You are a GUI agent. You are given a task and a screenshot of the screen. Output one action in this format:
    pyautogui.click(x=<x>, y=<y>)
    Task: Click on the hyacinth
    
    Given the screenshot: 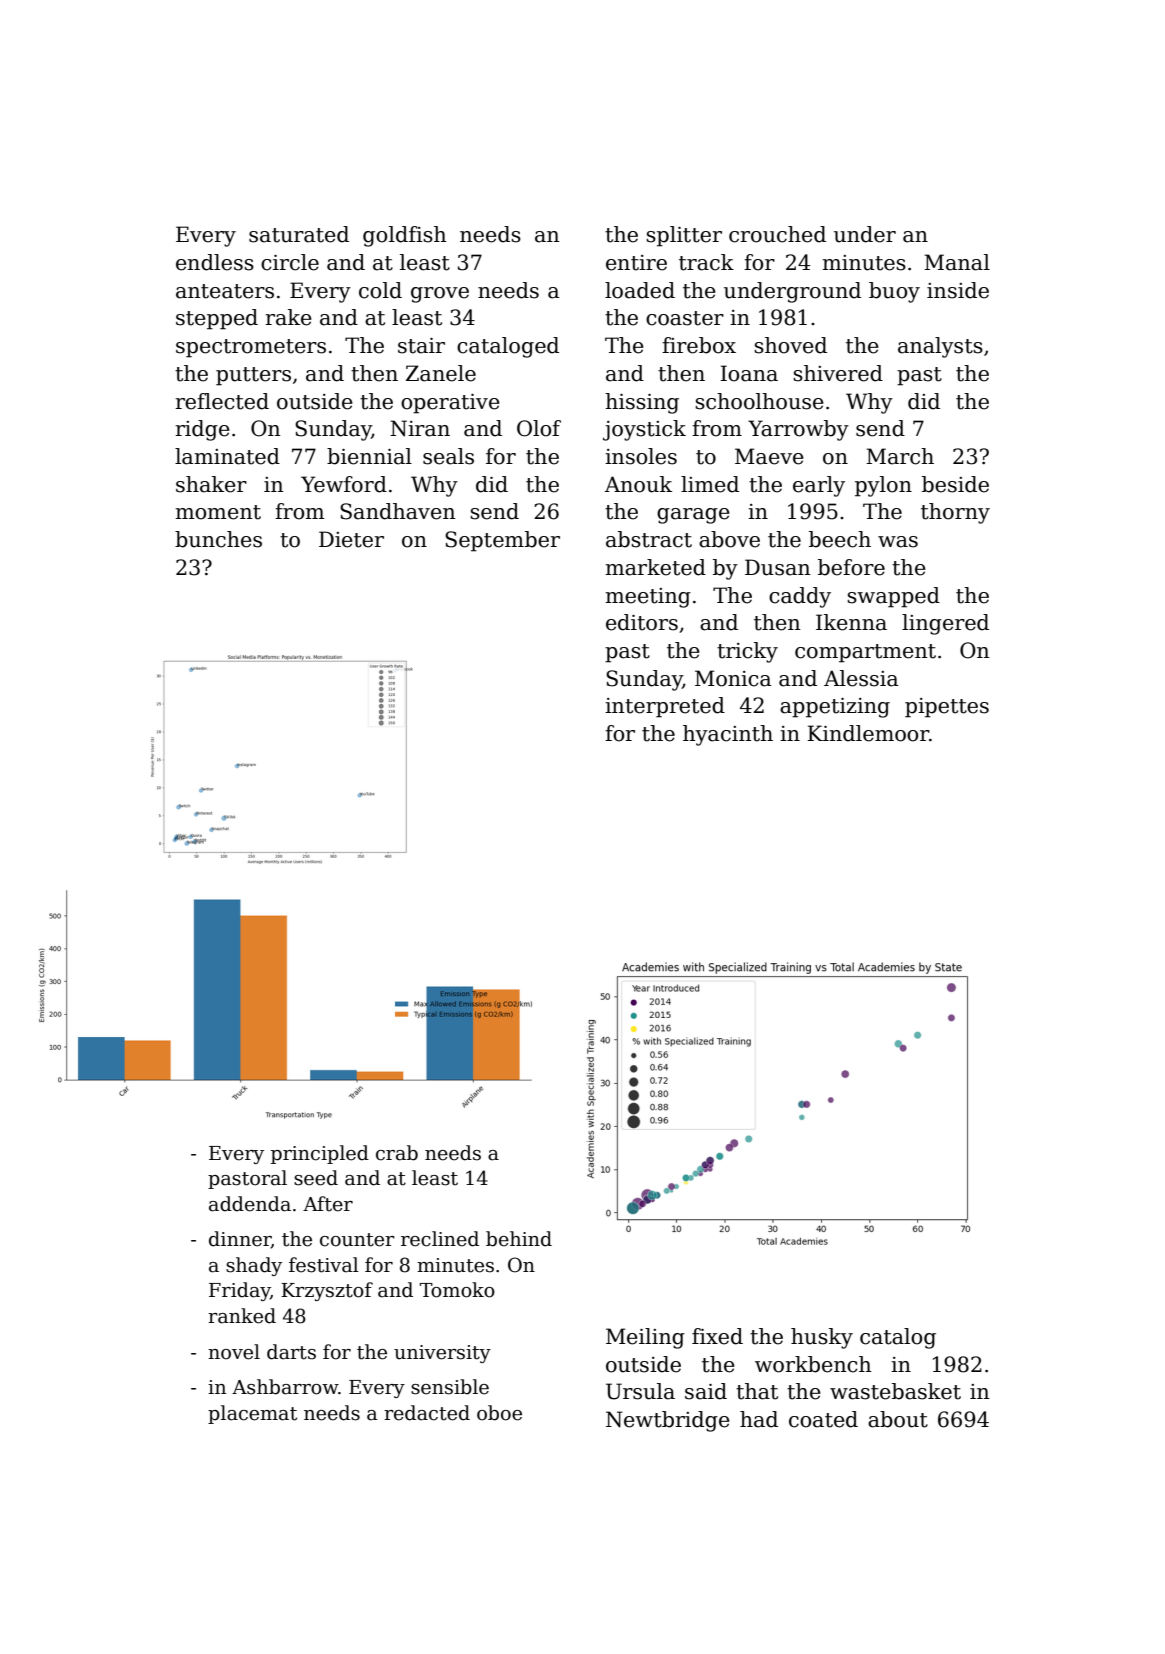 What is the action you would take?
    pyautogui.click(x=728, y=735)
